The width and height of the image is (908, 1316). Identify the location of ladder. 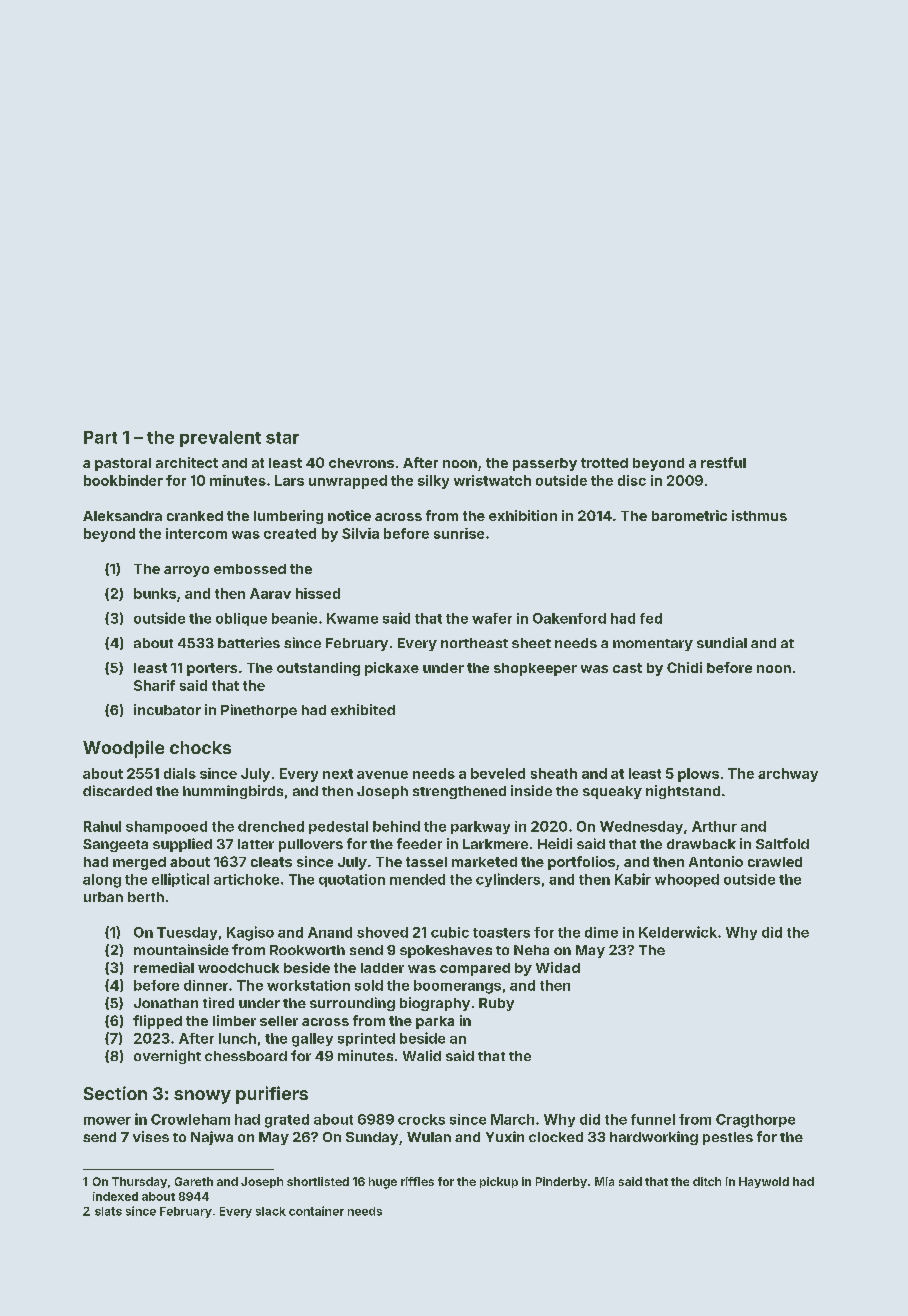
(382, 968).
